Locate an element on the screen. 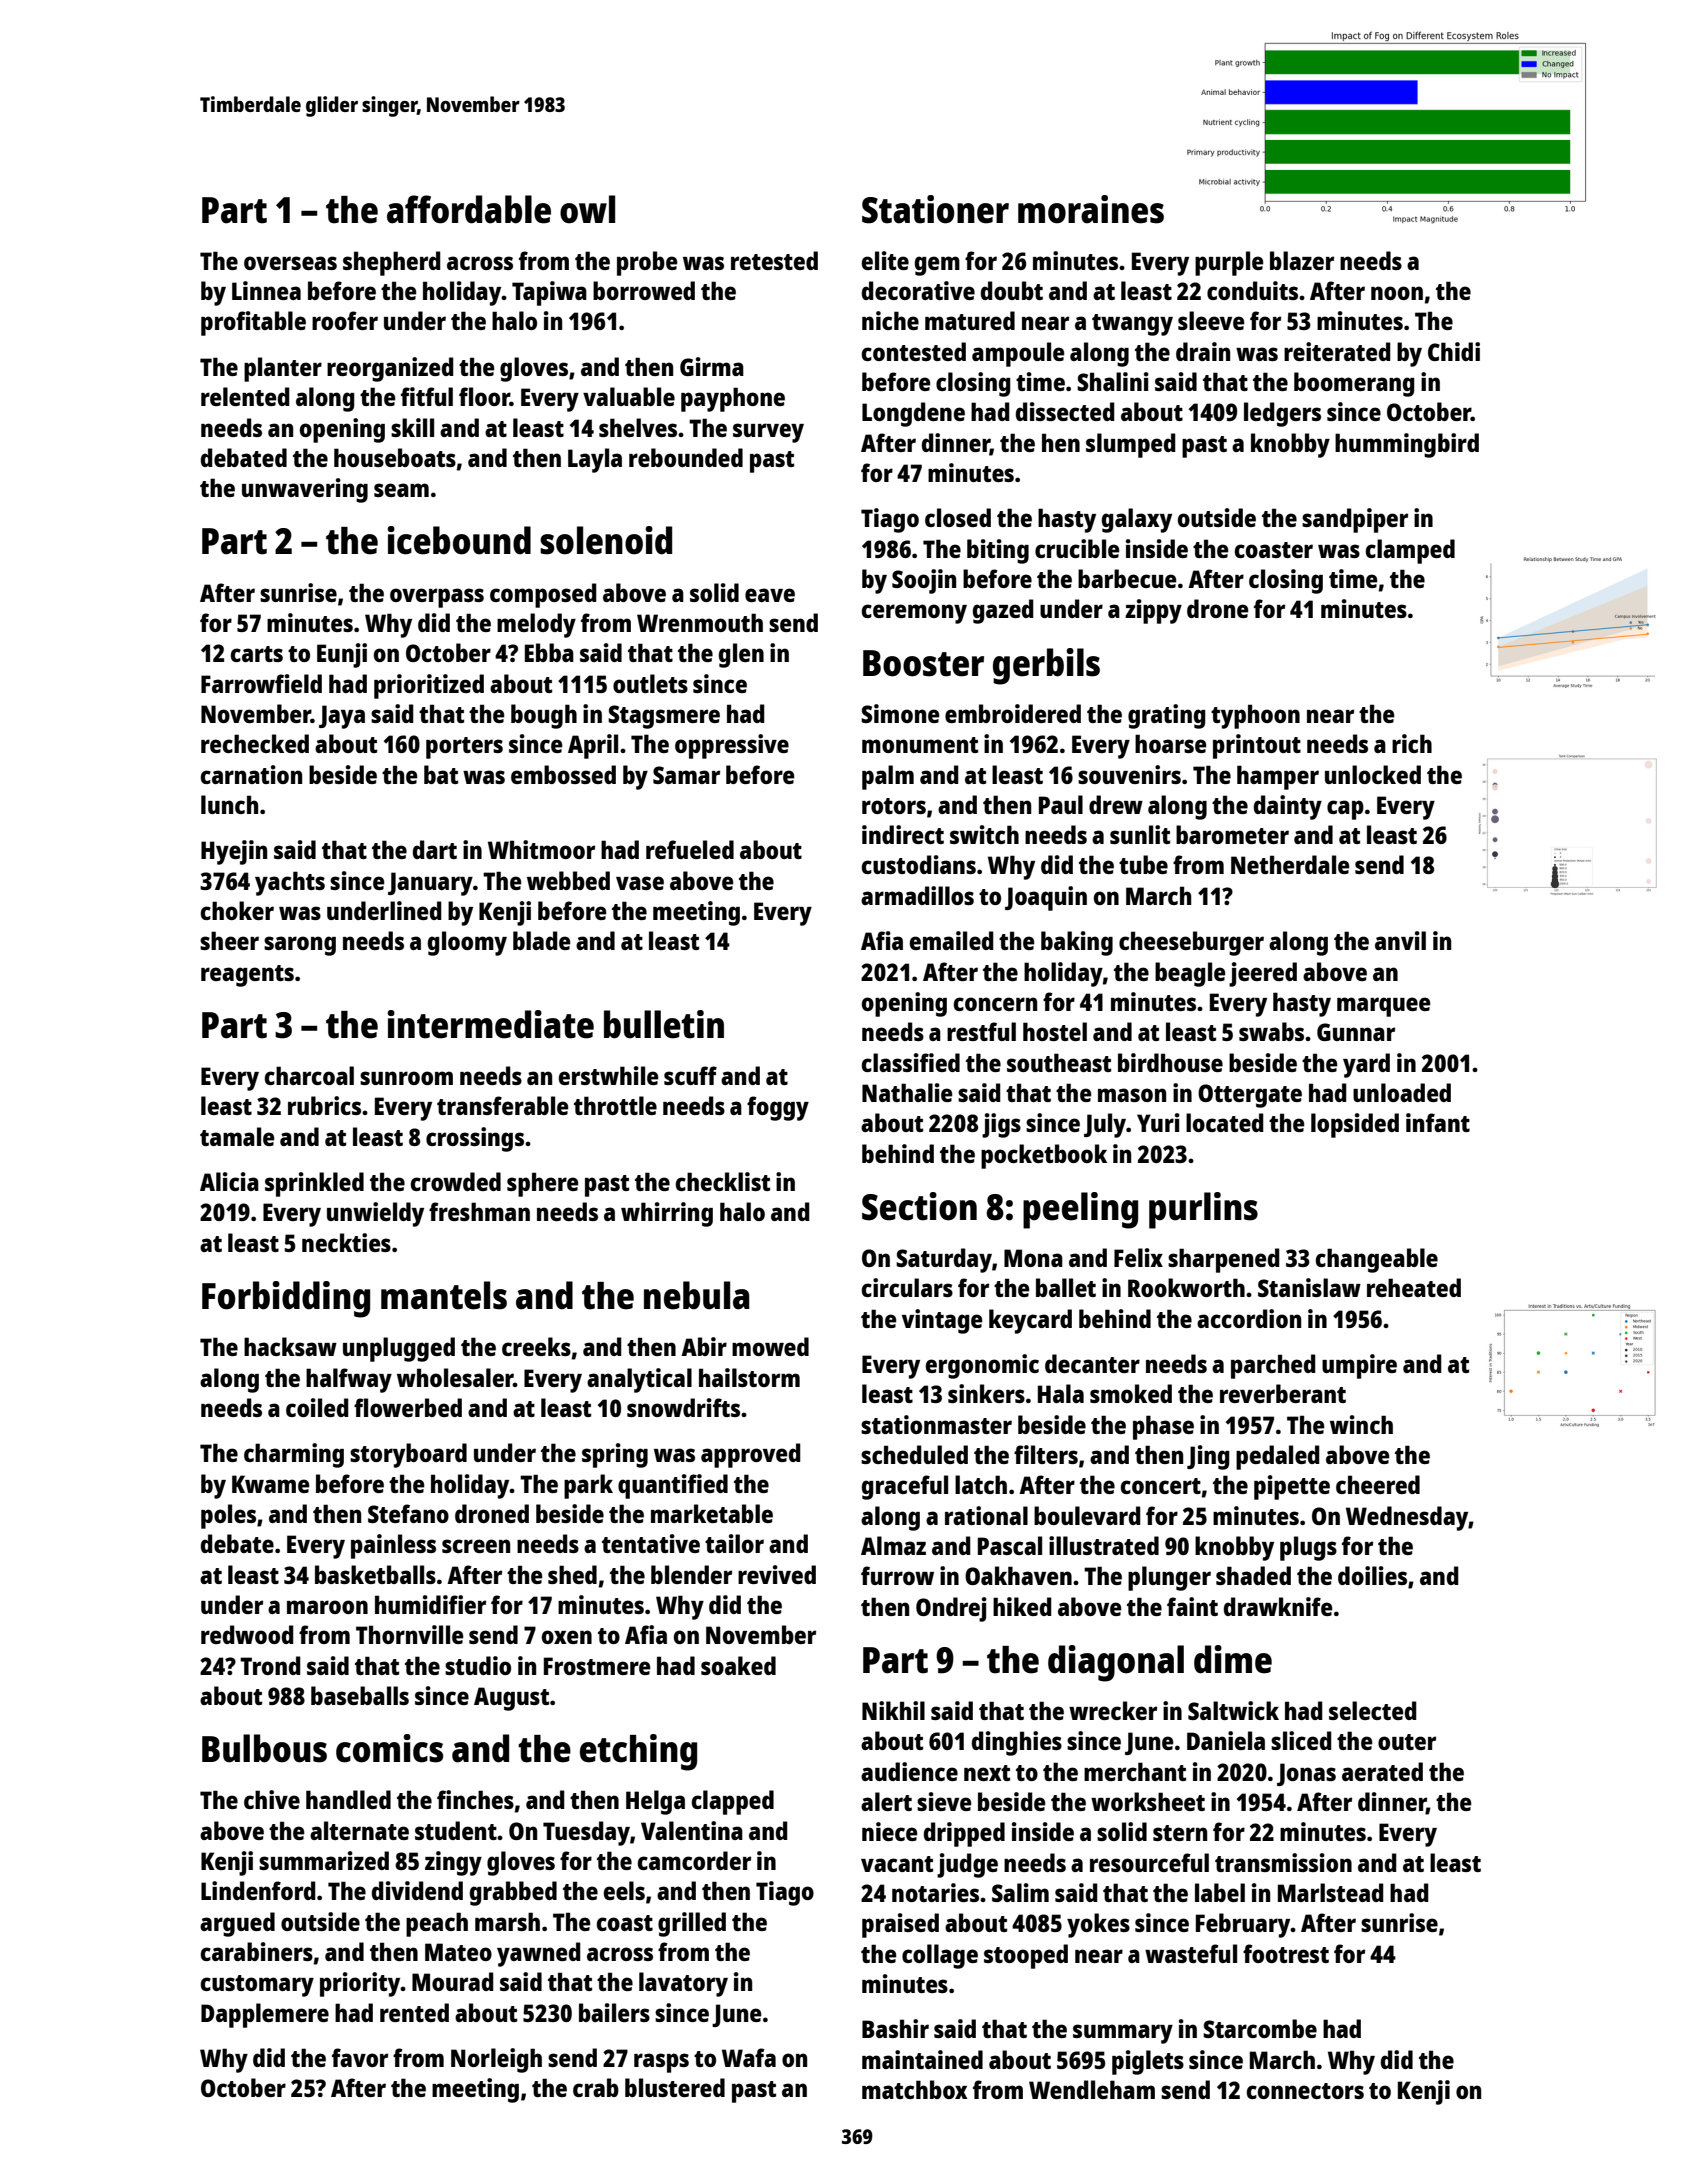 The width and height of the screenshot is (1683, 2178). winch is located at coordinates (1361, 1424).
